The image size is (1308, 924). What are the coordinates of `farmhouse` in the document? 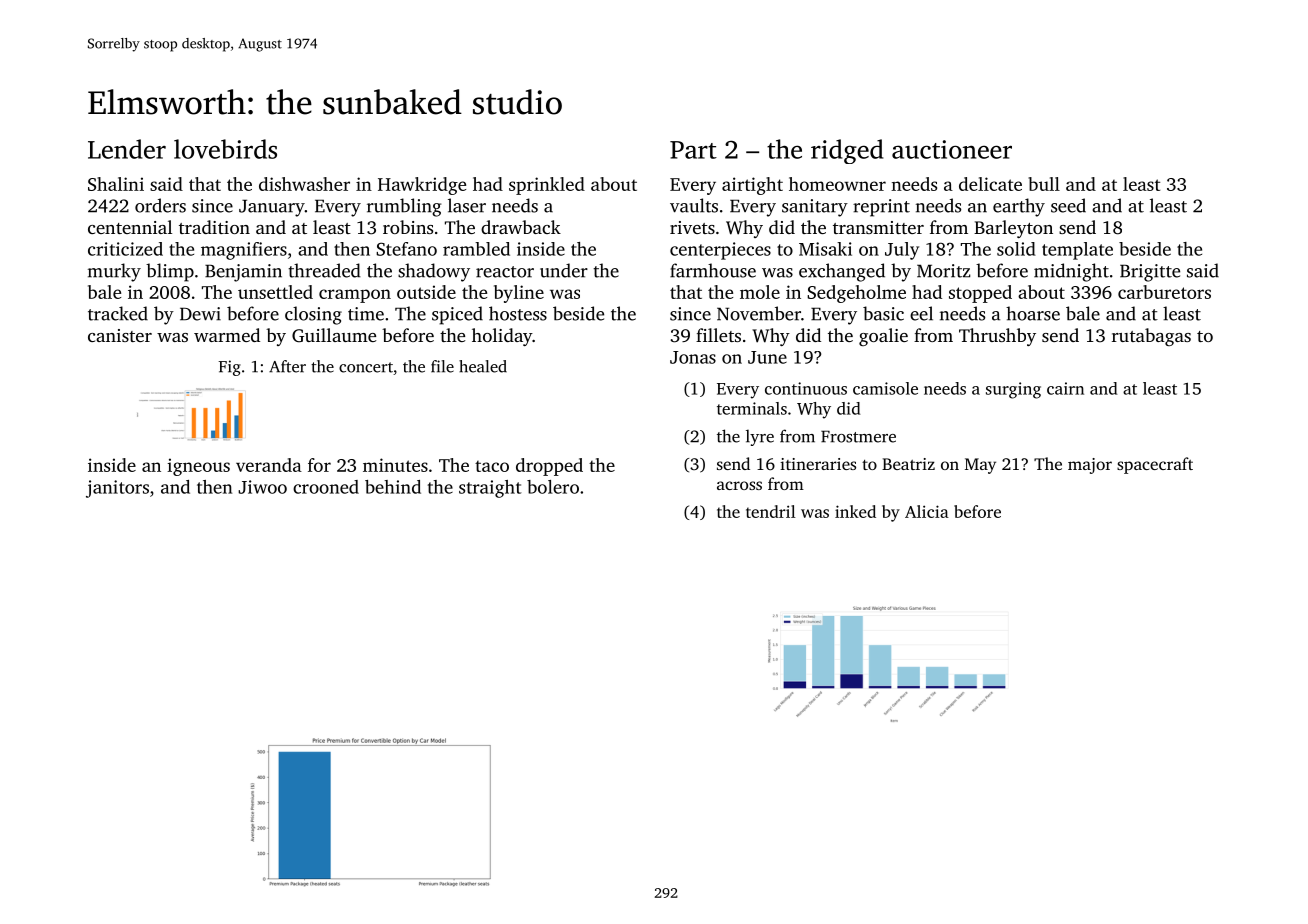 It's located at (713, 270).
